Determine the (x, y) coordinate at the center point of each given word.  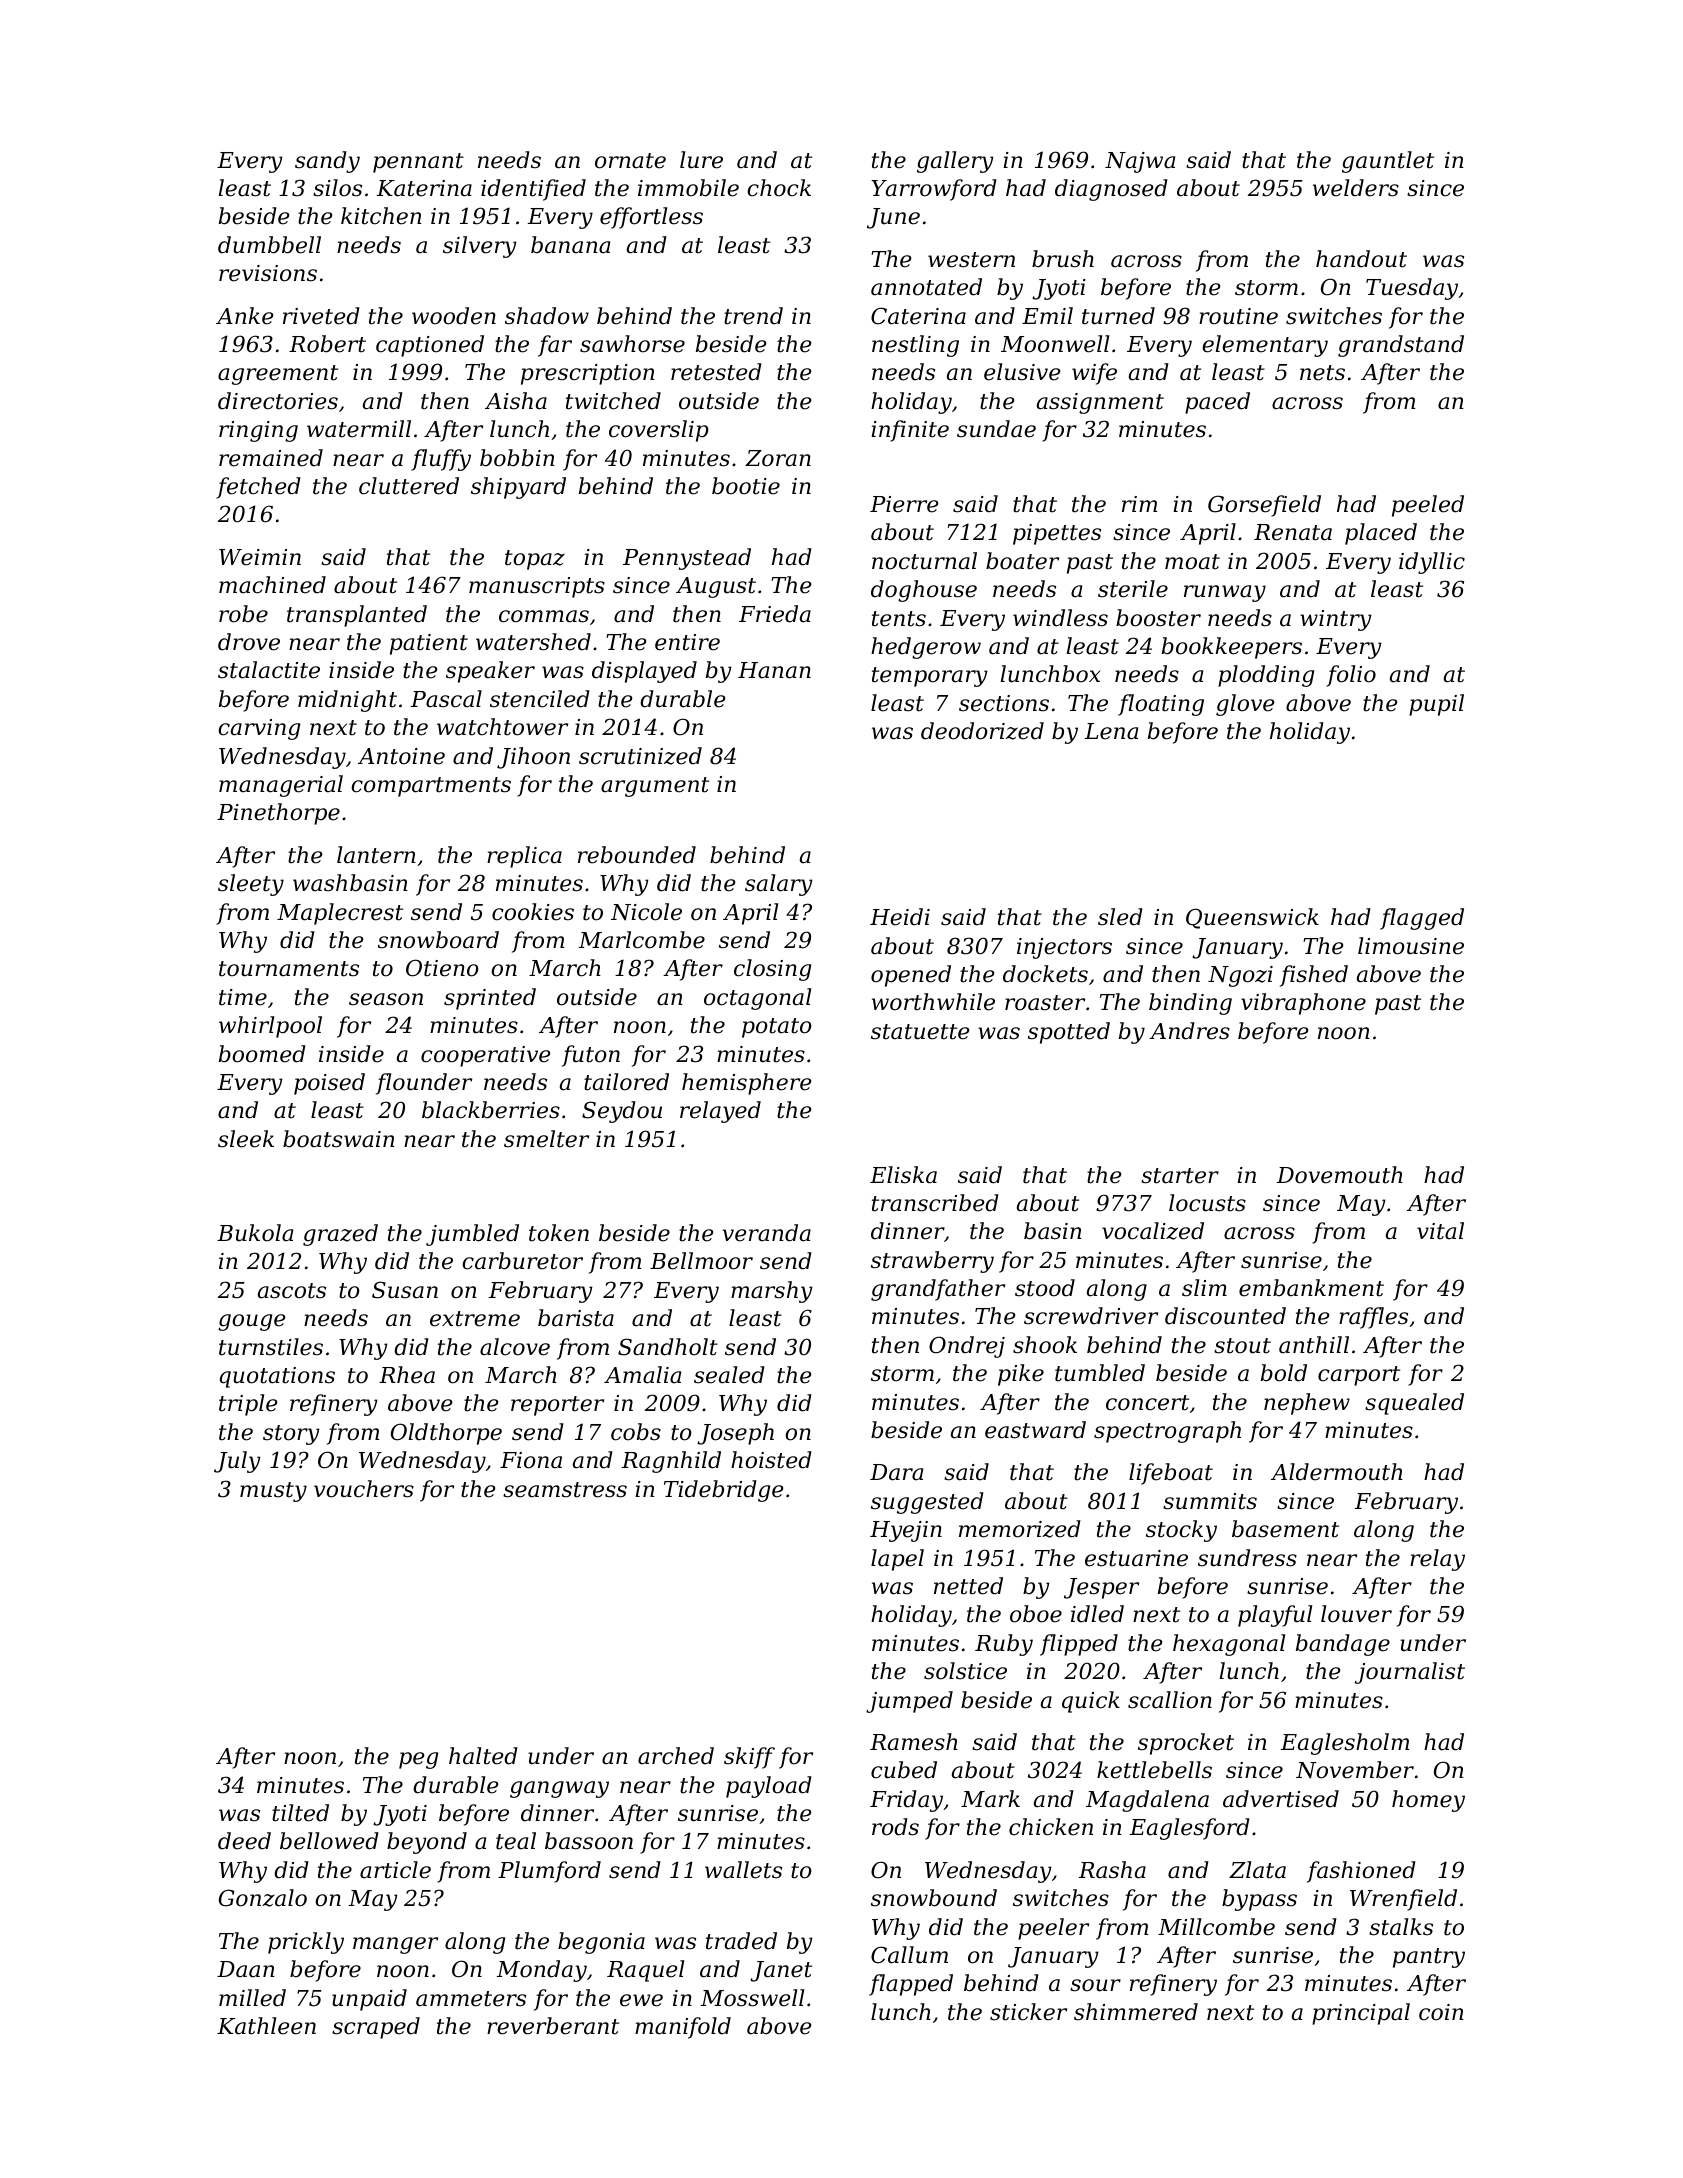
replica (524, 857)
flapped (911, 1985)
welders (1356, 188)
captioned (430, 346)
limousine (1411, 946)
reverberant (553, 2026)
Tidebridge (723, 1491)
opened (911, 976)
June (893, 218)
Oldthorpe (446, 1434)
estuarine (1136, 1558)
